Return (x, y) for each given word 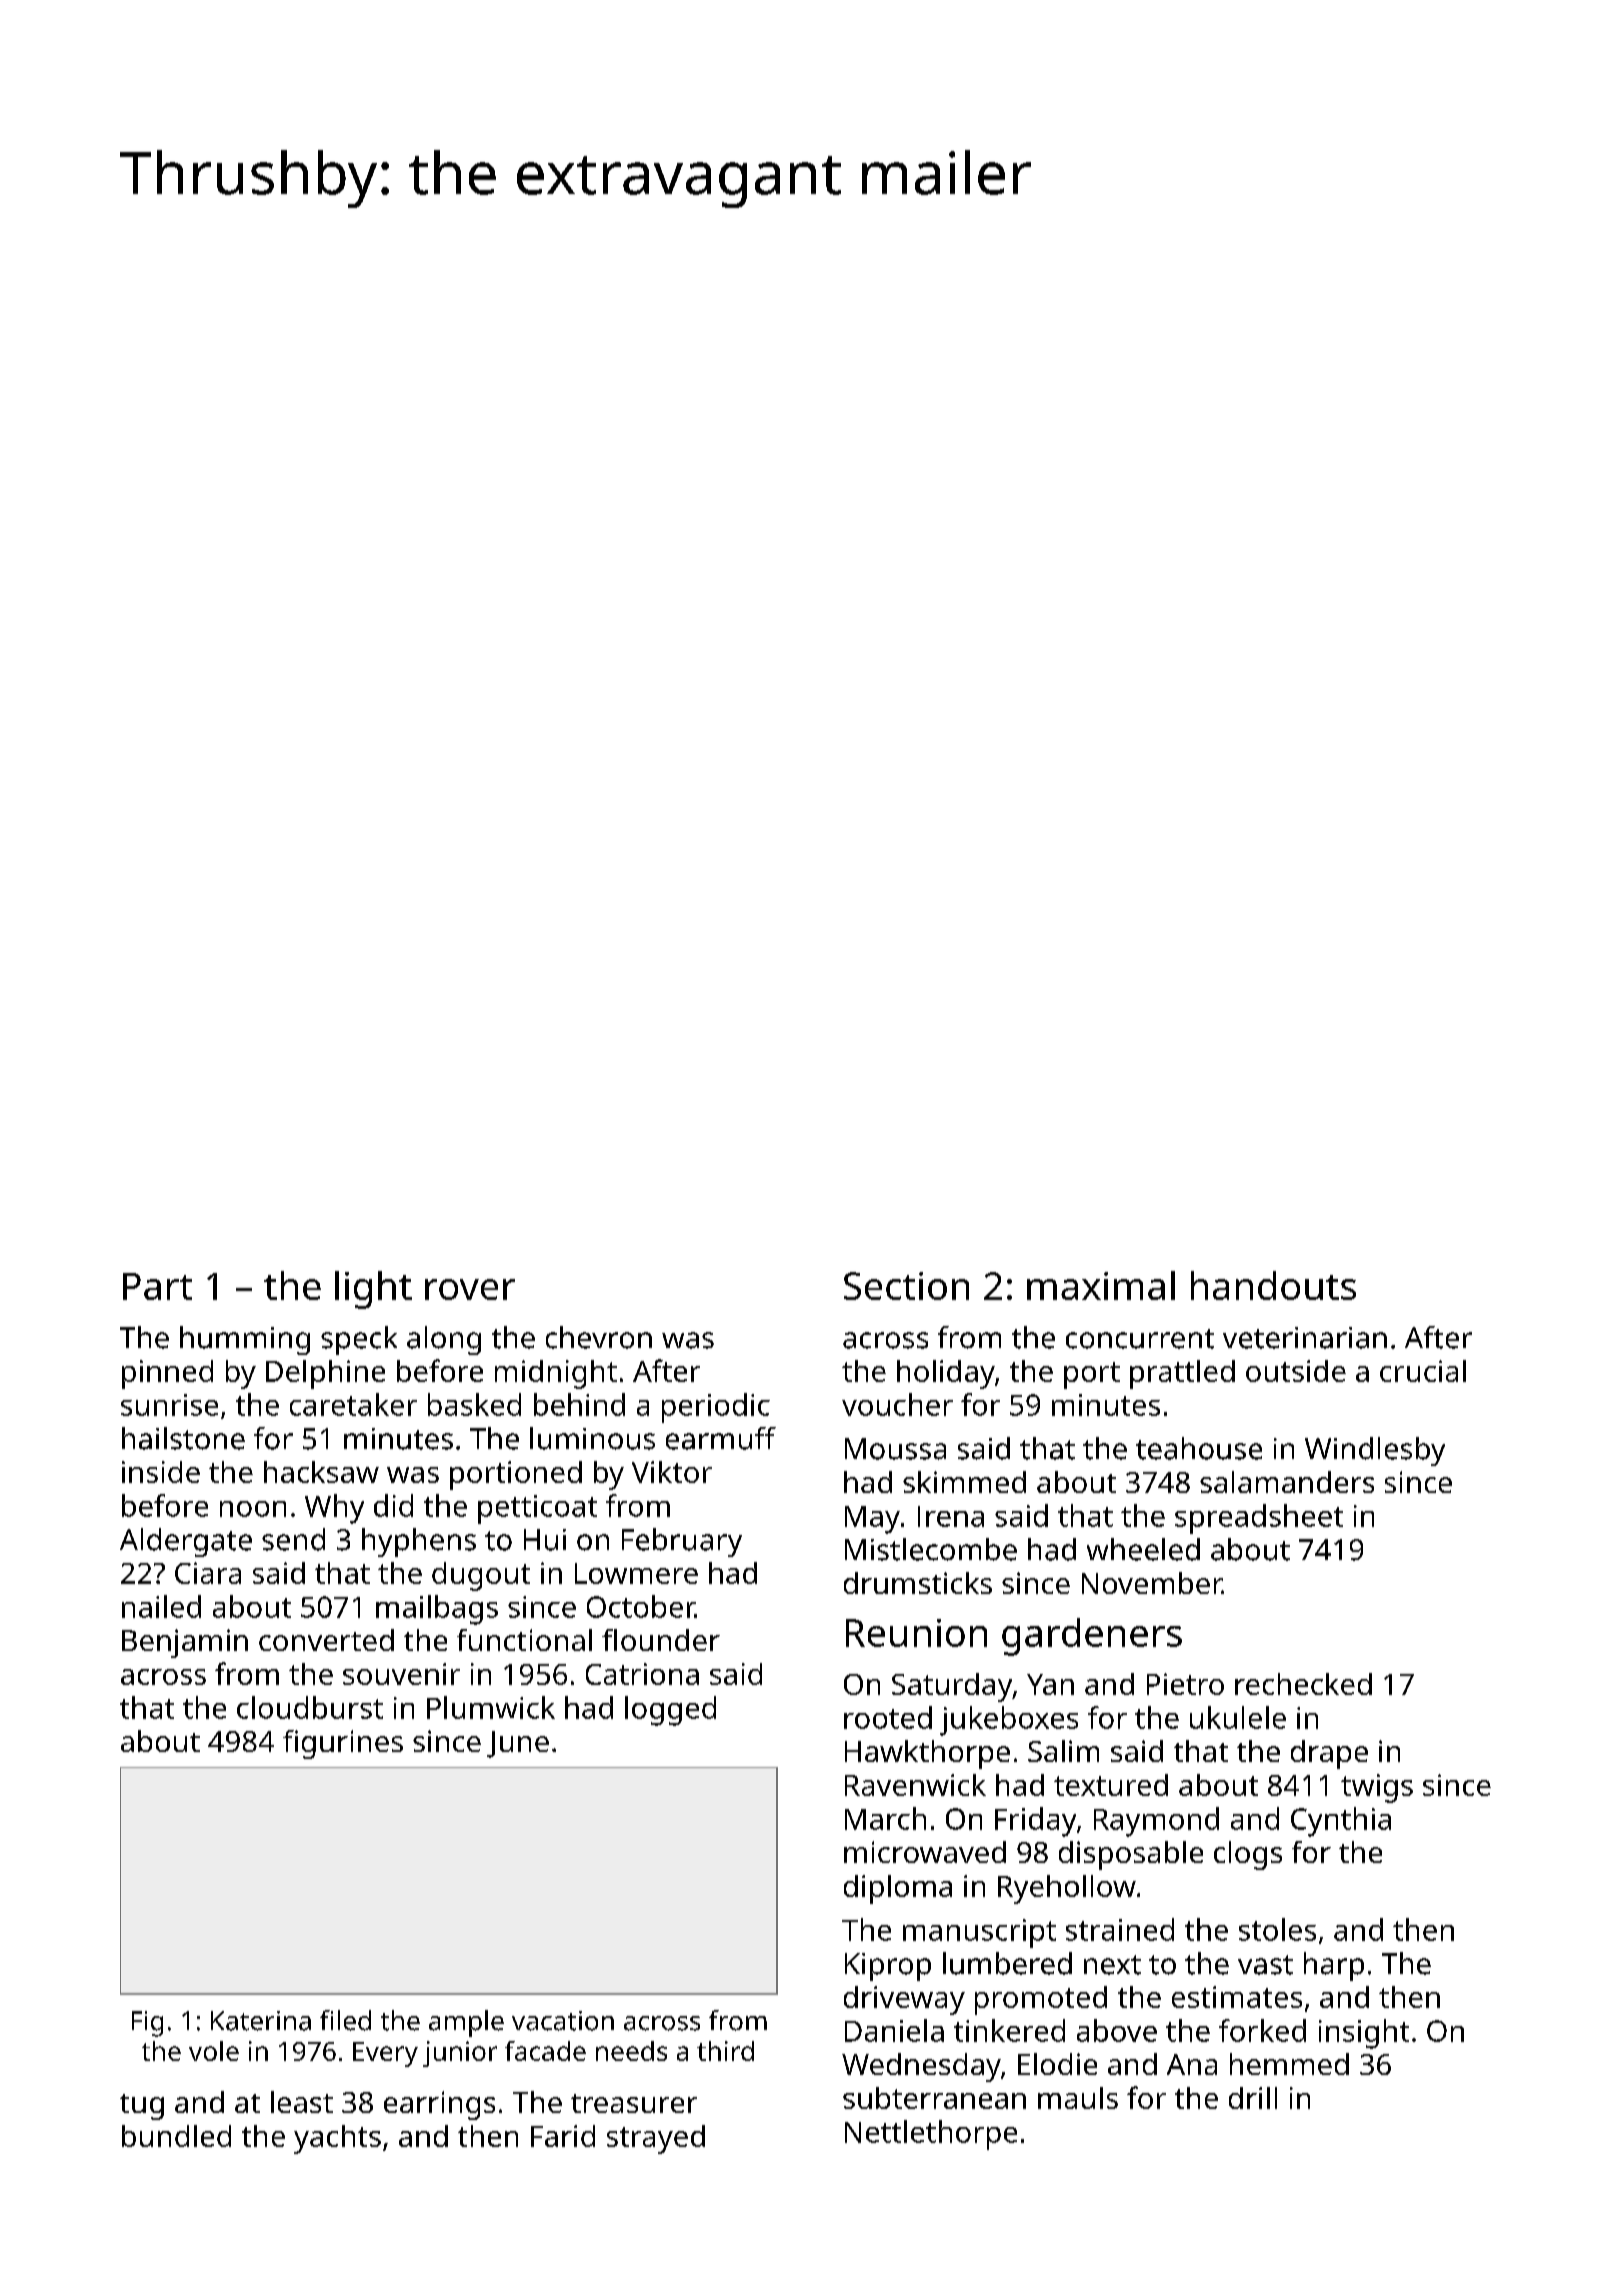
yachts (337, 2139)
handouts (1273, 1285)
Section (906, 1286)
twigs (1377, 1788)
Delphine (325, 1374)
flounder (661, 1640)
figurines (343, 1744)
